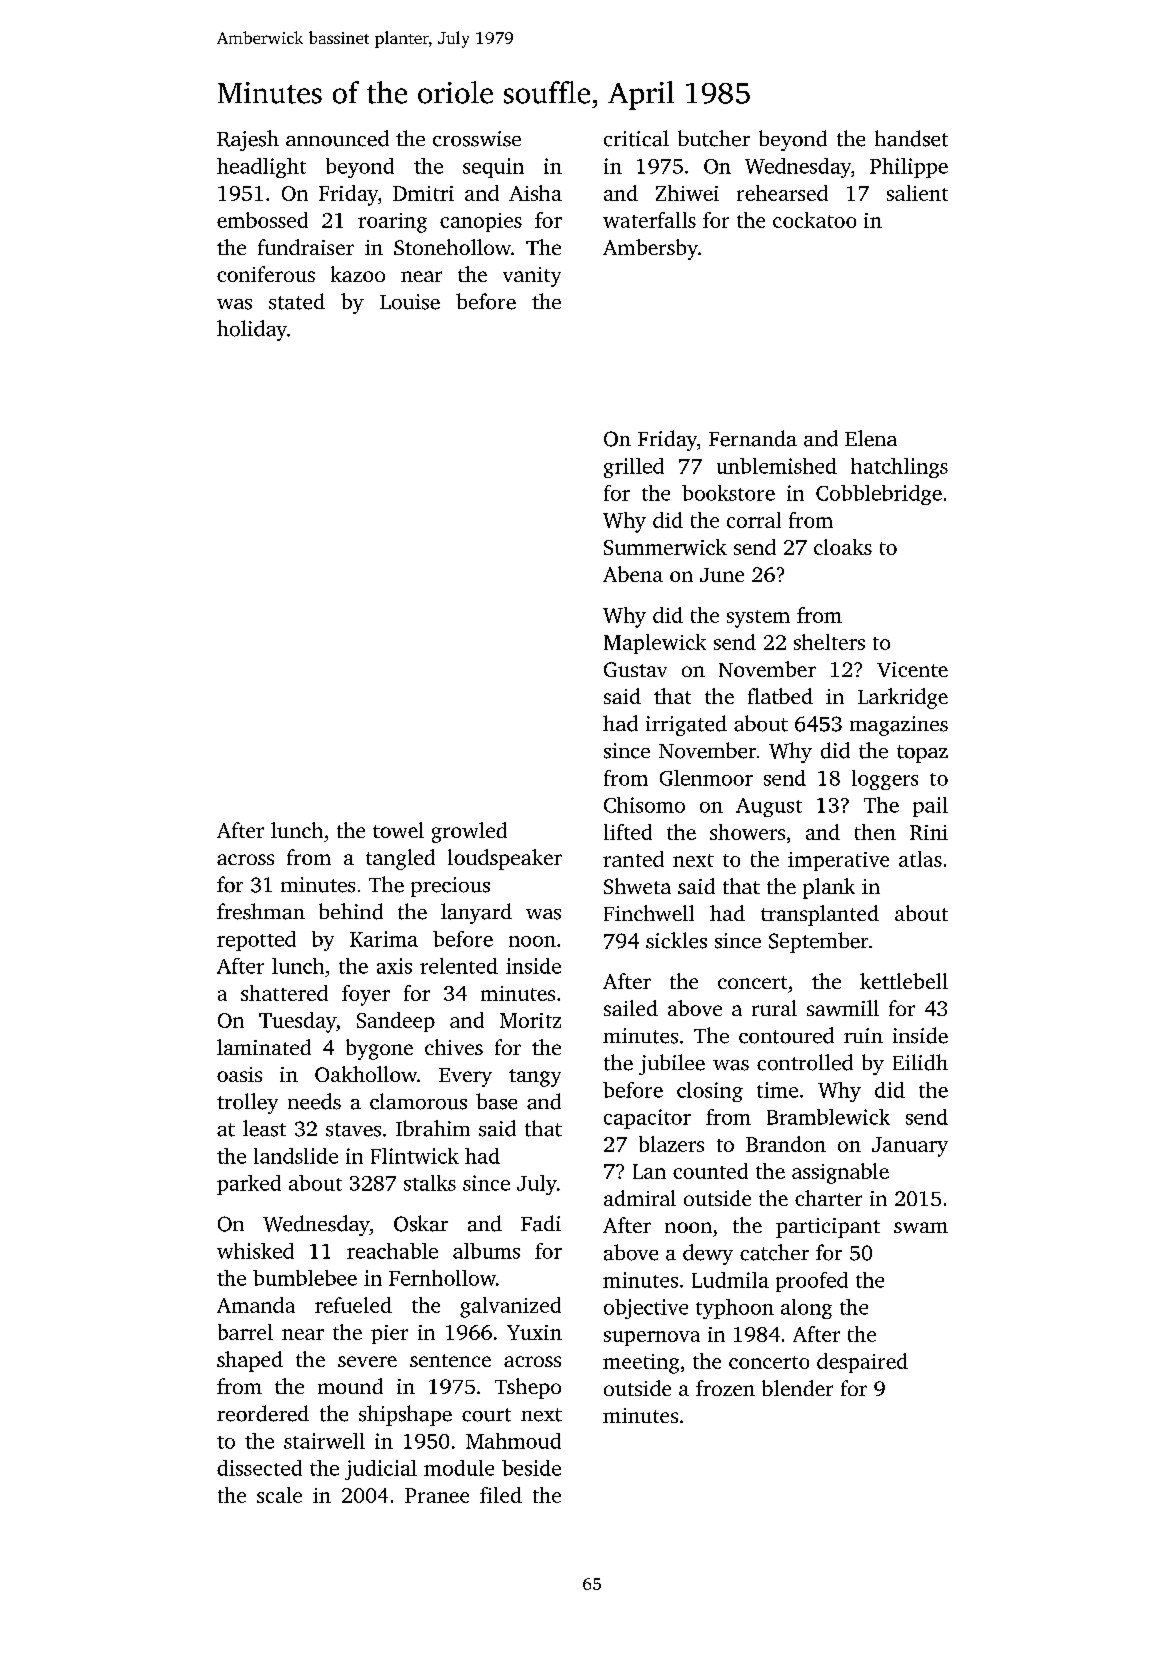 The height and width of the page is (1654, 1165). What do you see at coordinates (665, 547) in the page?
I see `Summerwick` at bounding box center [665, 547].
